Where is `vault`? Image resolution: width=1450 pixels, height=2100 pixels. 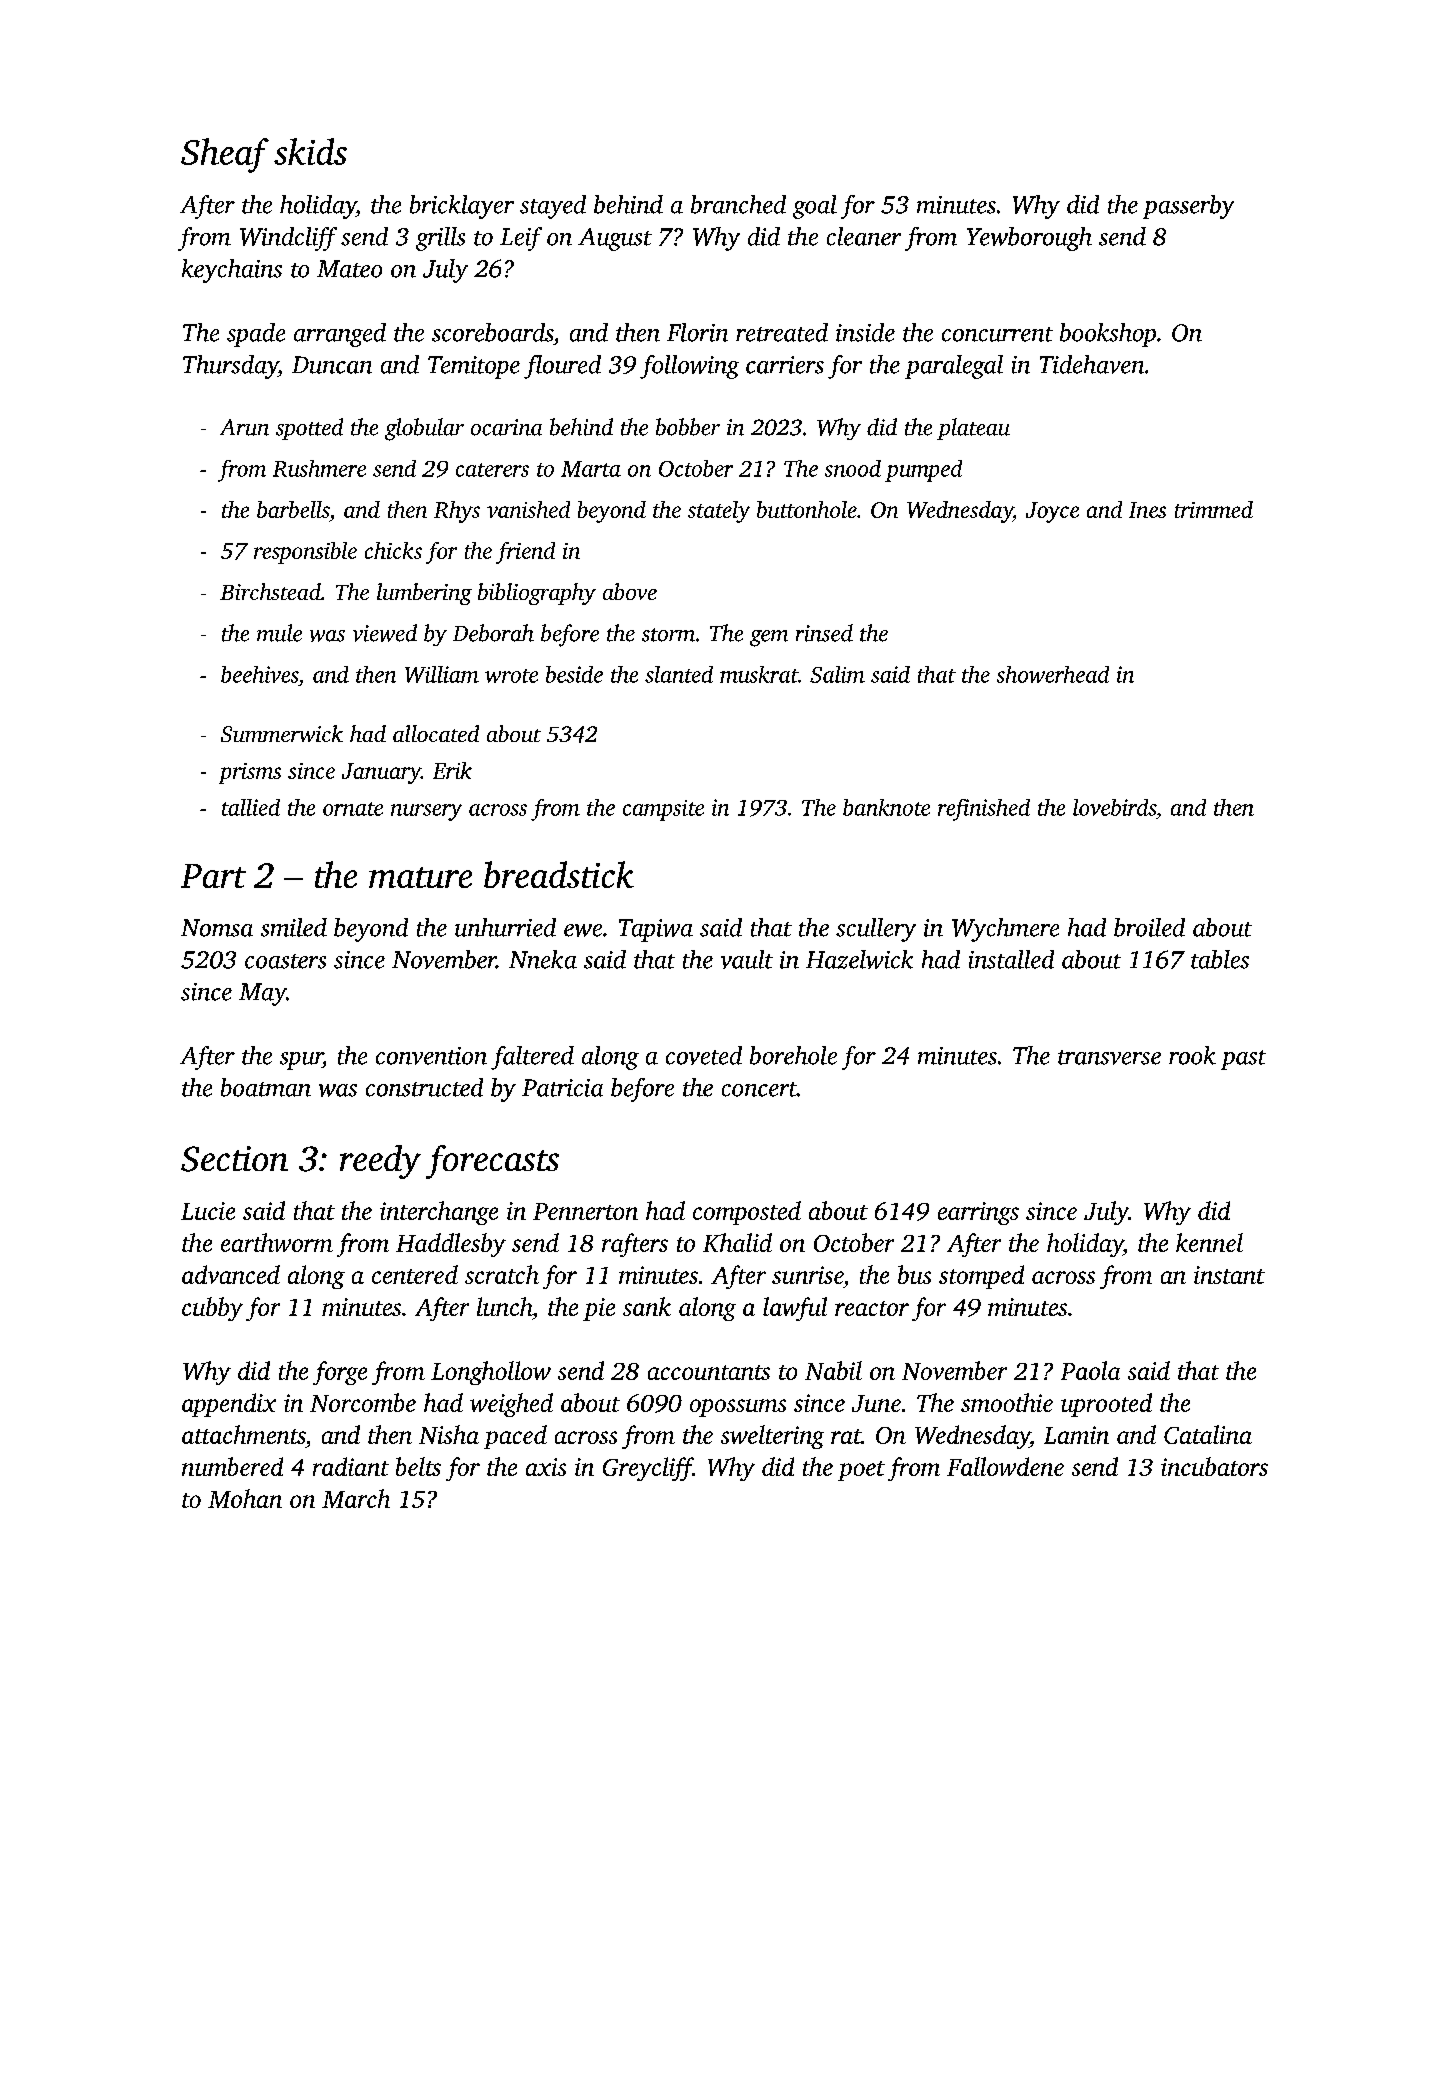
vault is located at coordinates (747, 959).
